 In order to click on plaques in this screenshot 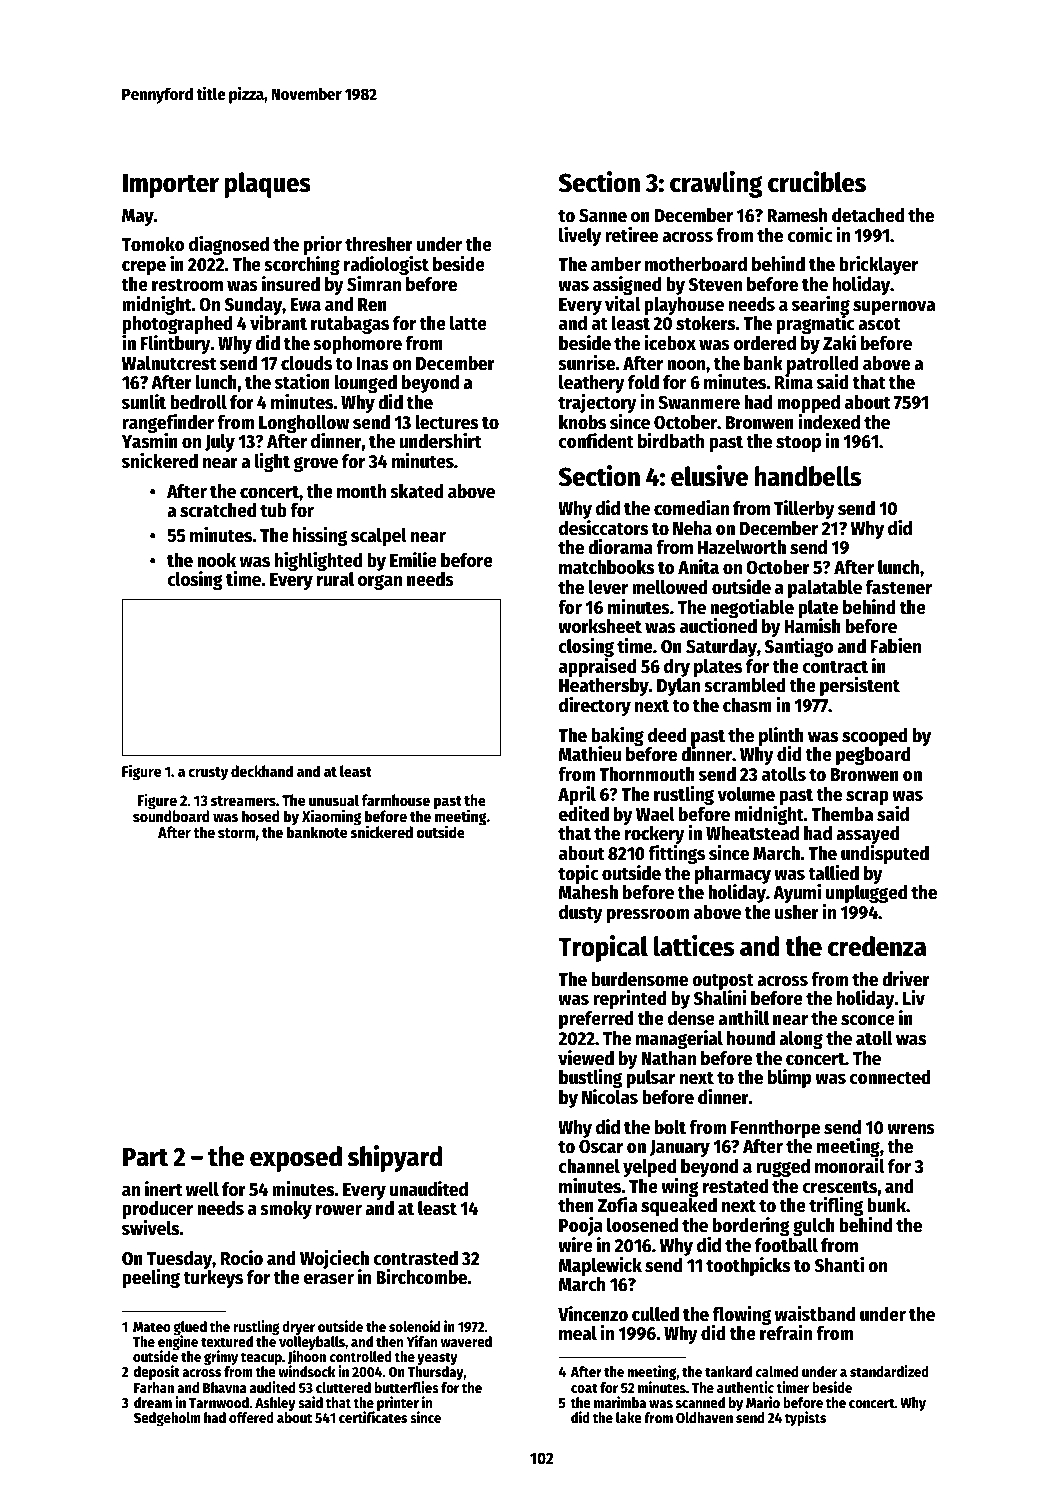, I will do `click(268, 185)`.
